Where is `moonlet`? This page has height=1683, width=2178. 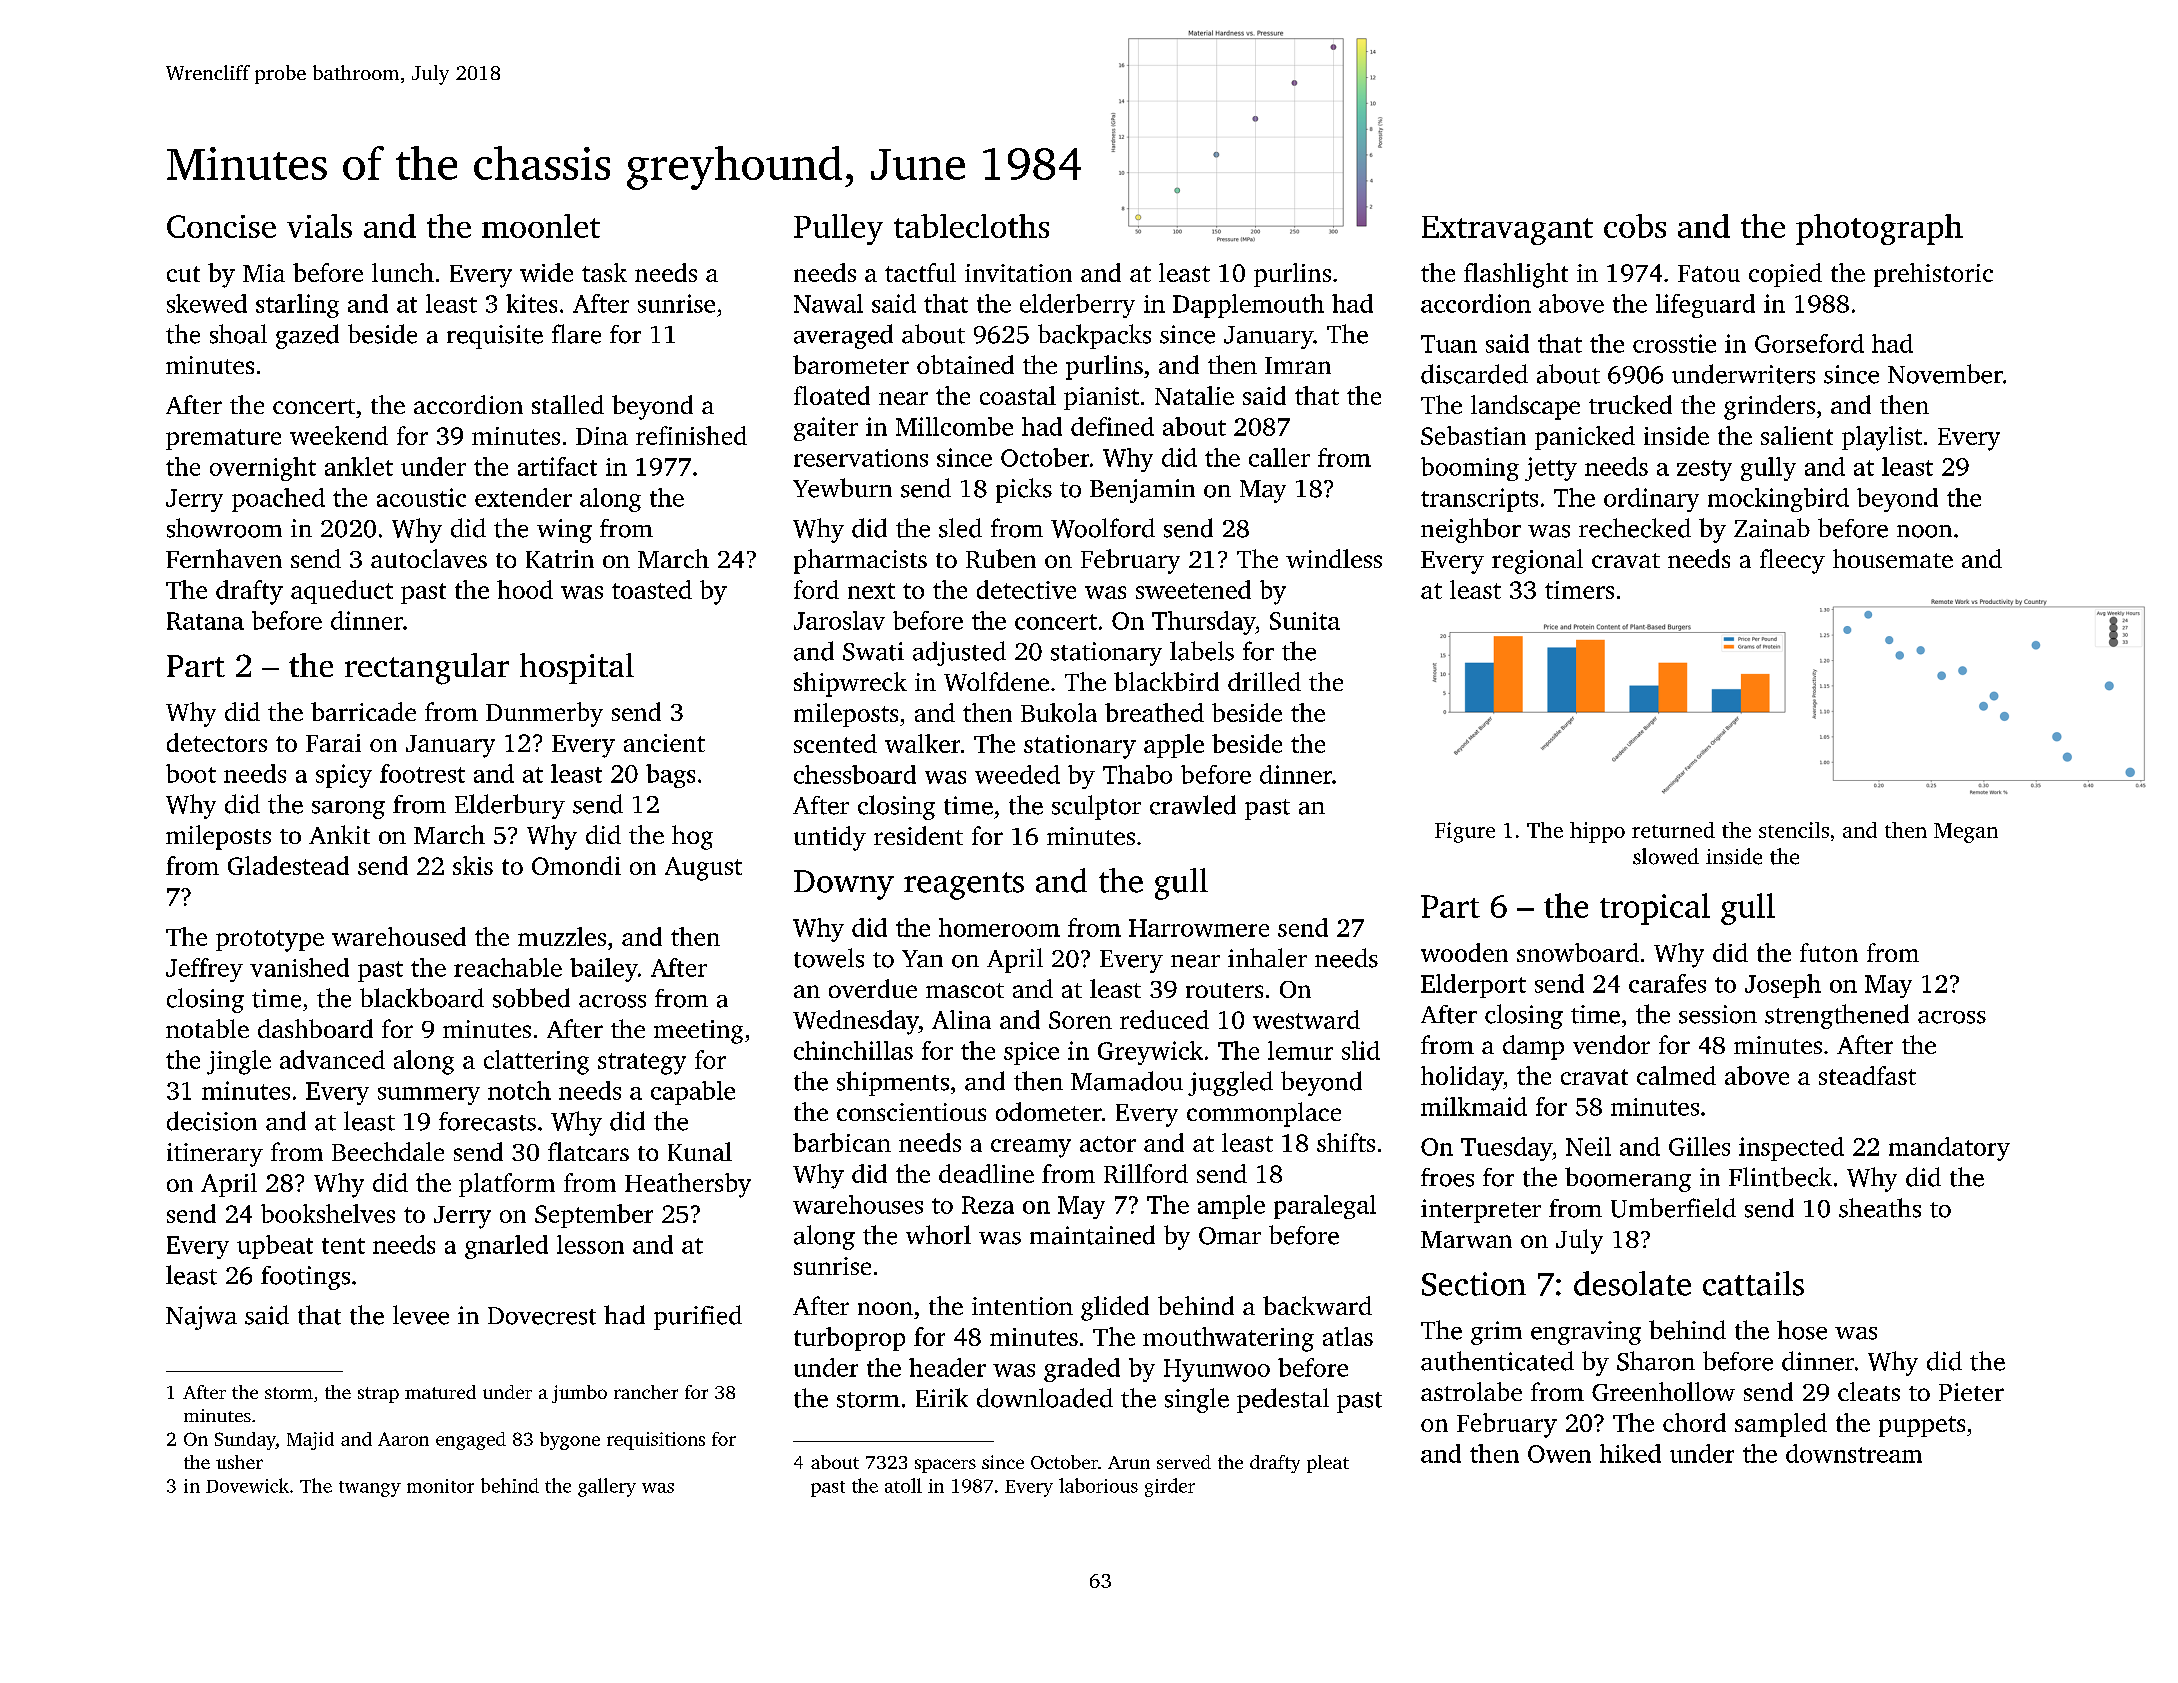 moonlet is located at coordinates (541, 226).
